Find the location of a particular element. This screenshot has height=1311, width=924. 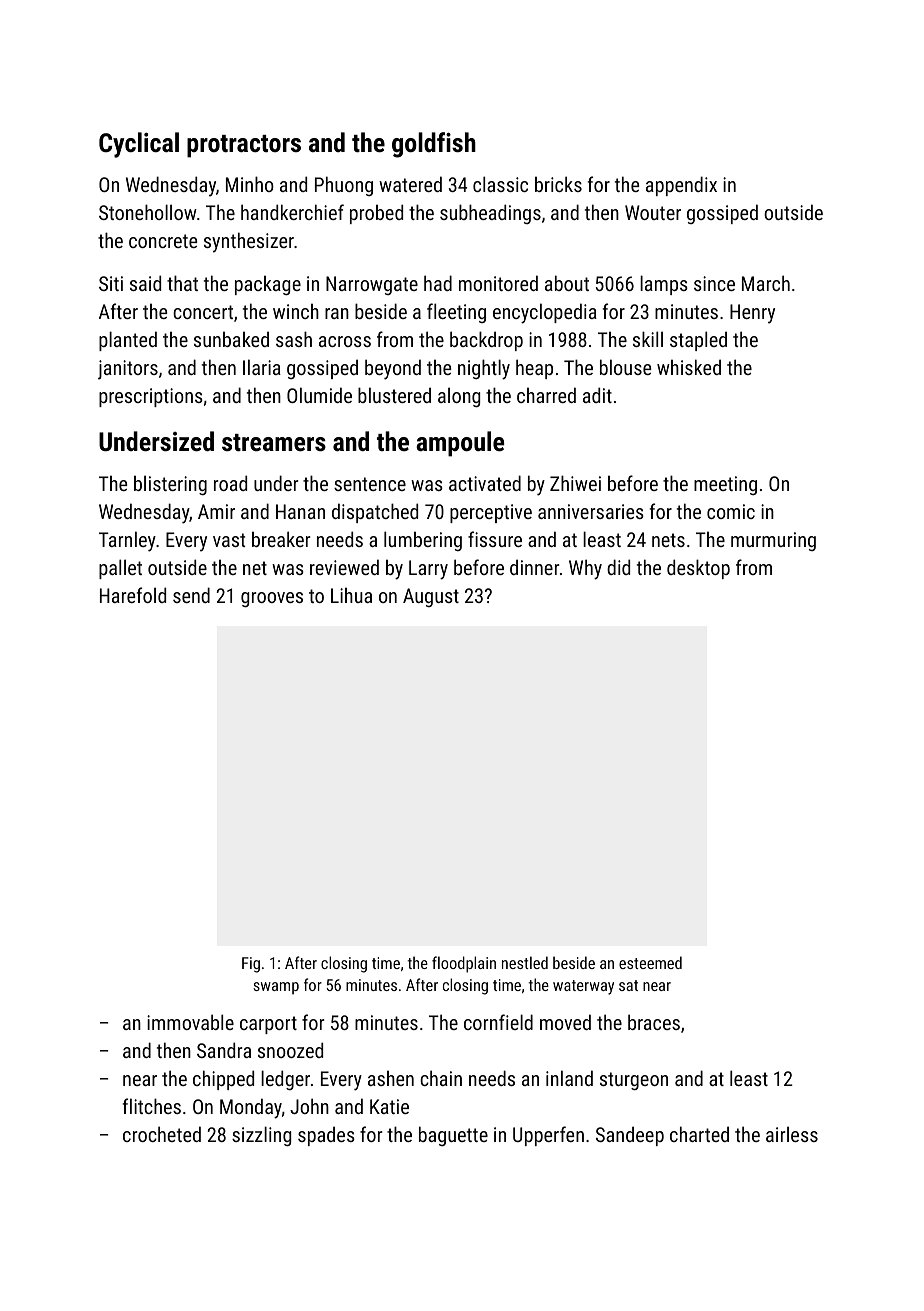

murmuring is located at coordinates (773, 541).
